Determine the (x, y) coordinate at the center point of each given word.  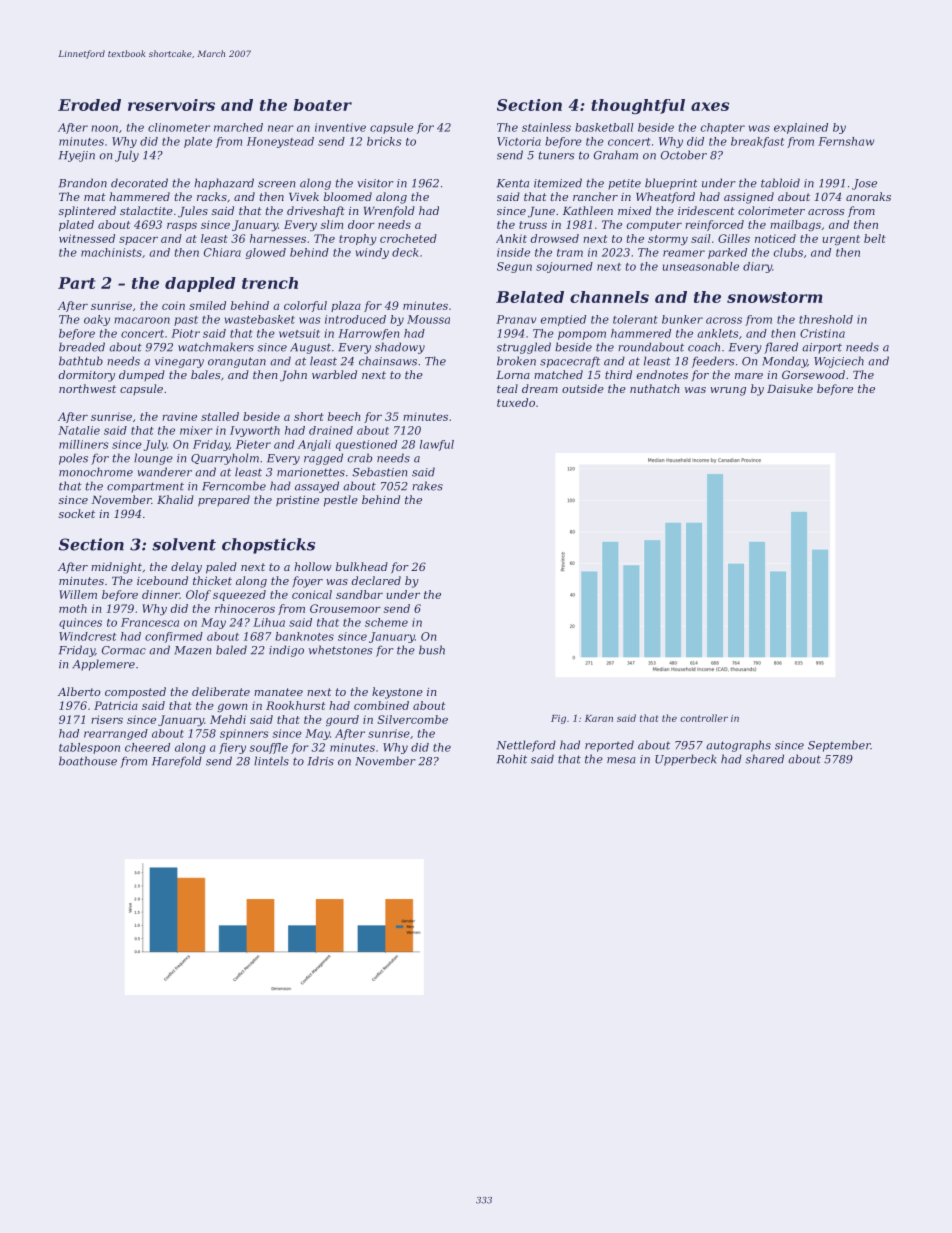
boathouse (88, 761)
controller (704, 718)
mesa (621, 760)
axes (710, 106)
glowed (266, 253)
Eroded (89, 105)
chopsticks (268, 546)
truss (533, 225)
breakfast (757, 142)
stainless (546, 127)
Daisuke (790, 388)
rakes (427, 486)
